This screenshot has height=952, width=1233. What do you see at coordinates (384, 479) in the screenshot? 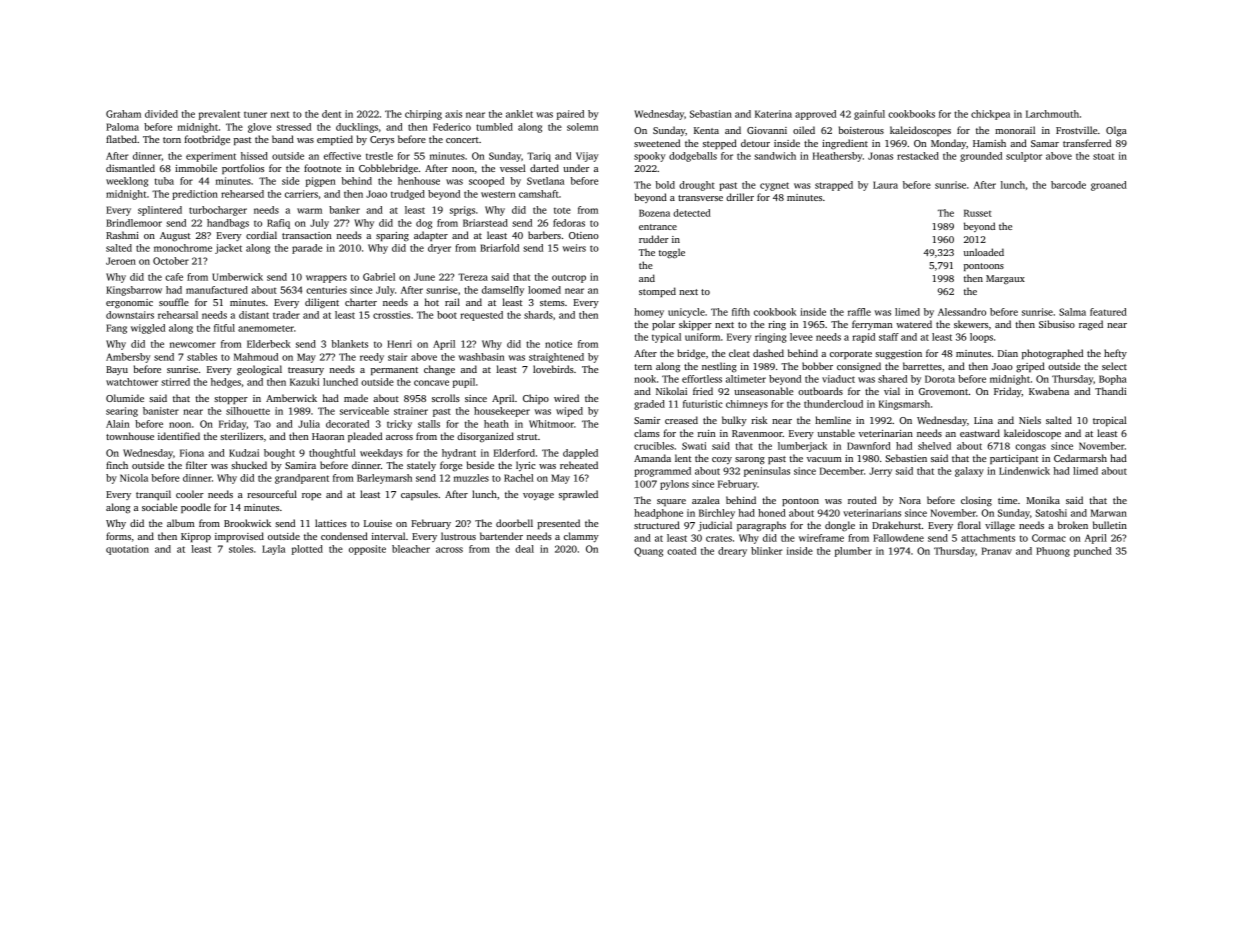
I see `Barleymarsh` at bounding box center [384, 479].
